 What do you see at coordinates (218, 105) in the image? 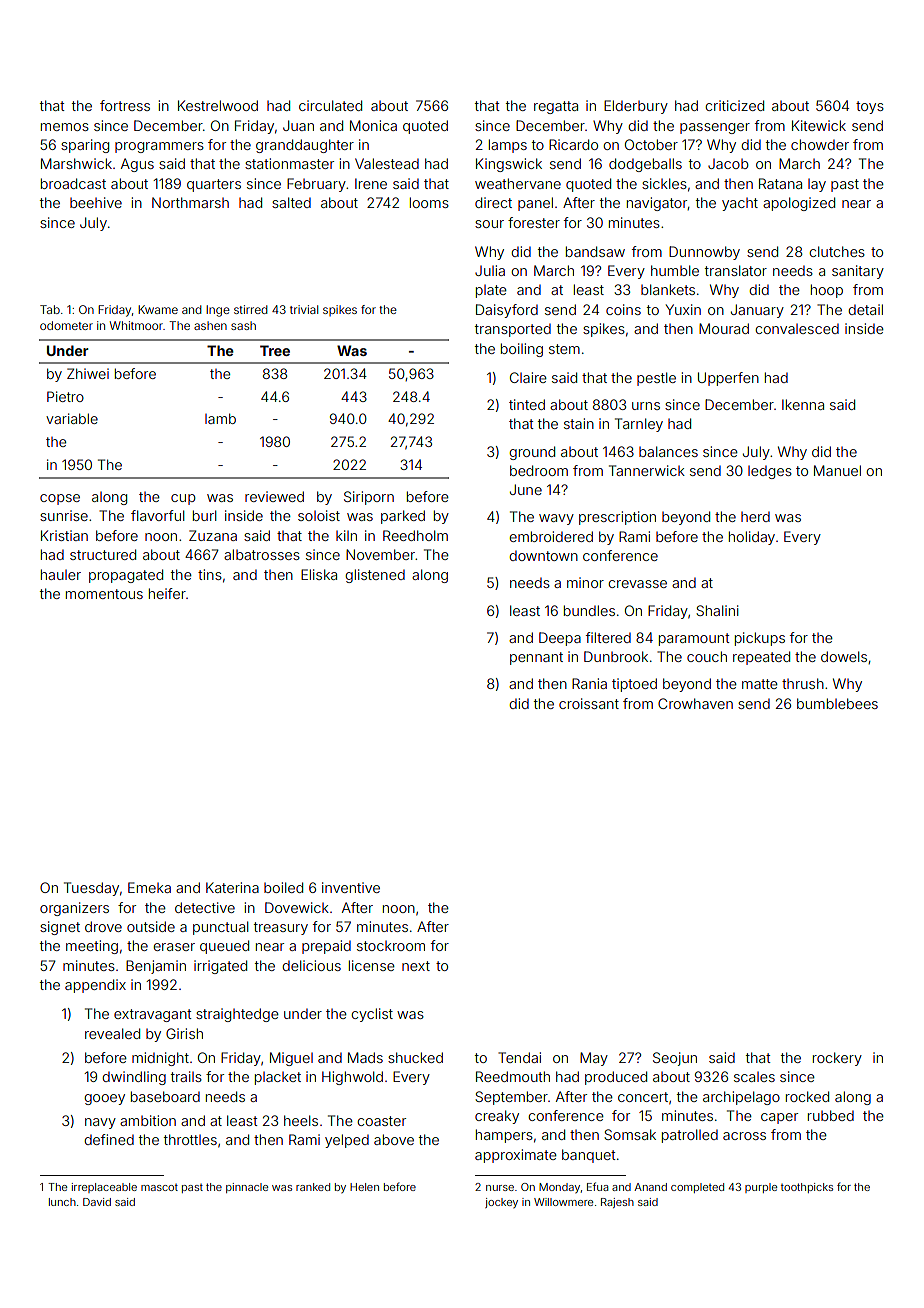
I see `Kestrelwood` at bounding box center [218, 105].
